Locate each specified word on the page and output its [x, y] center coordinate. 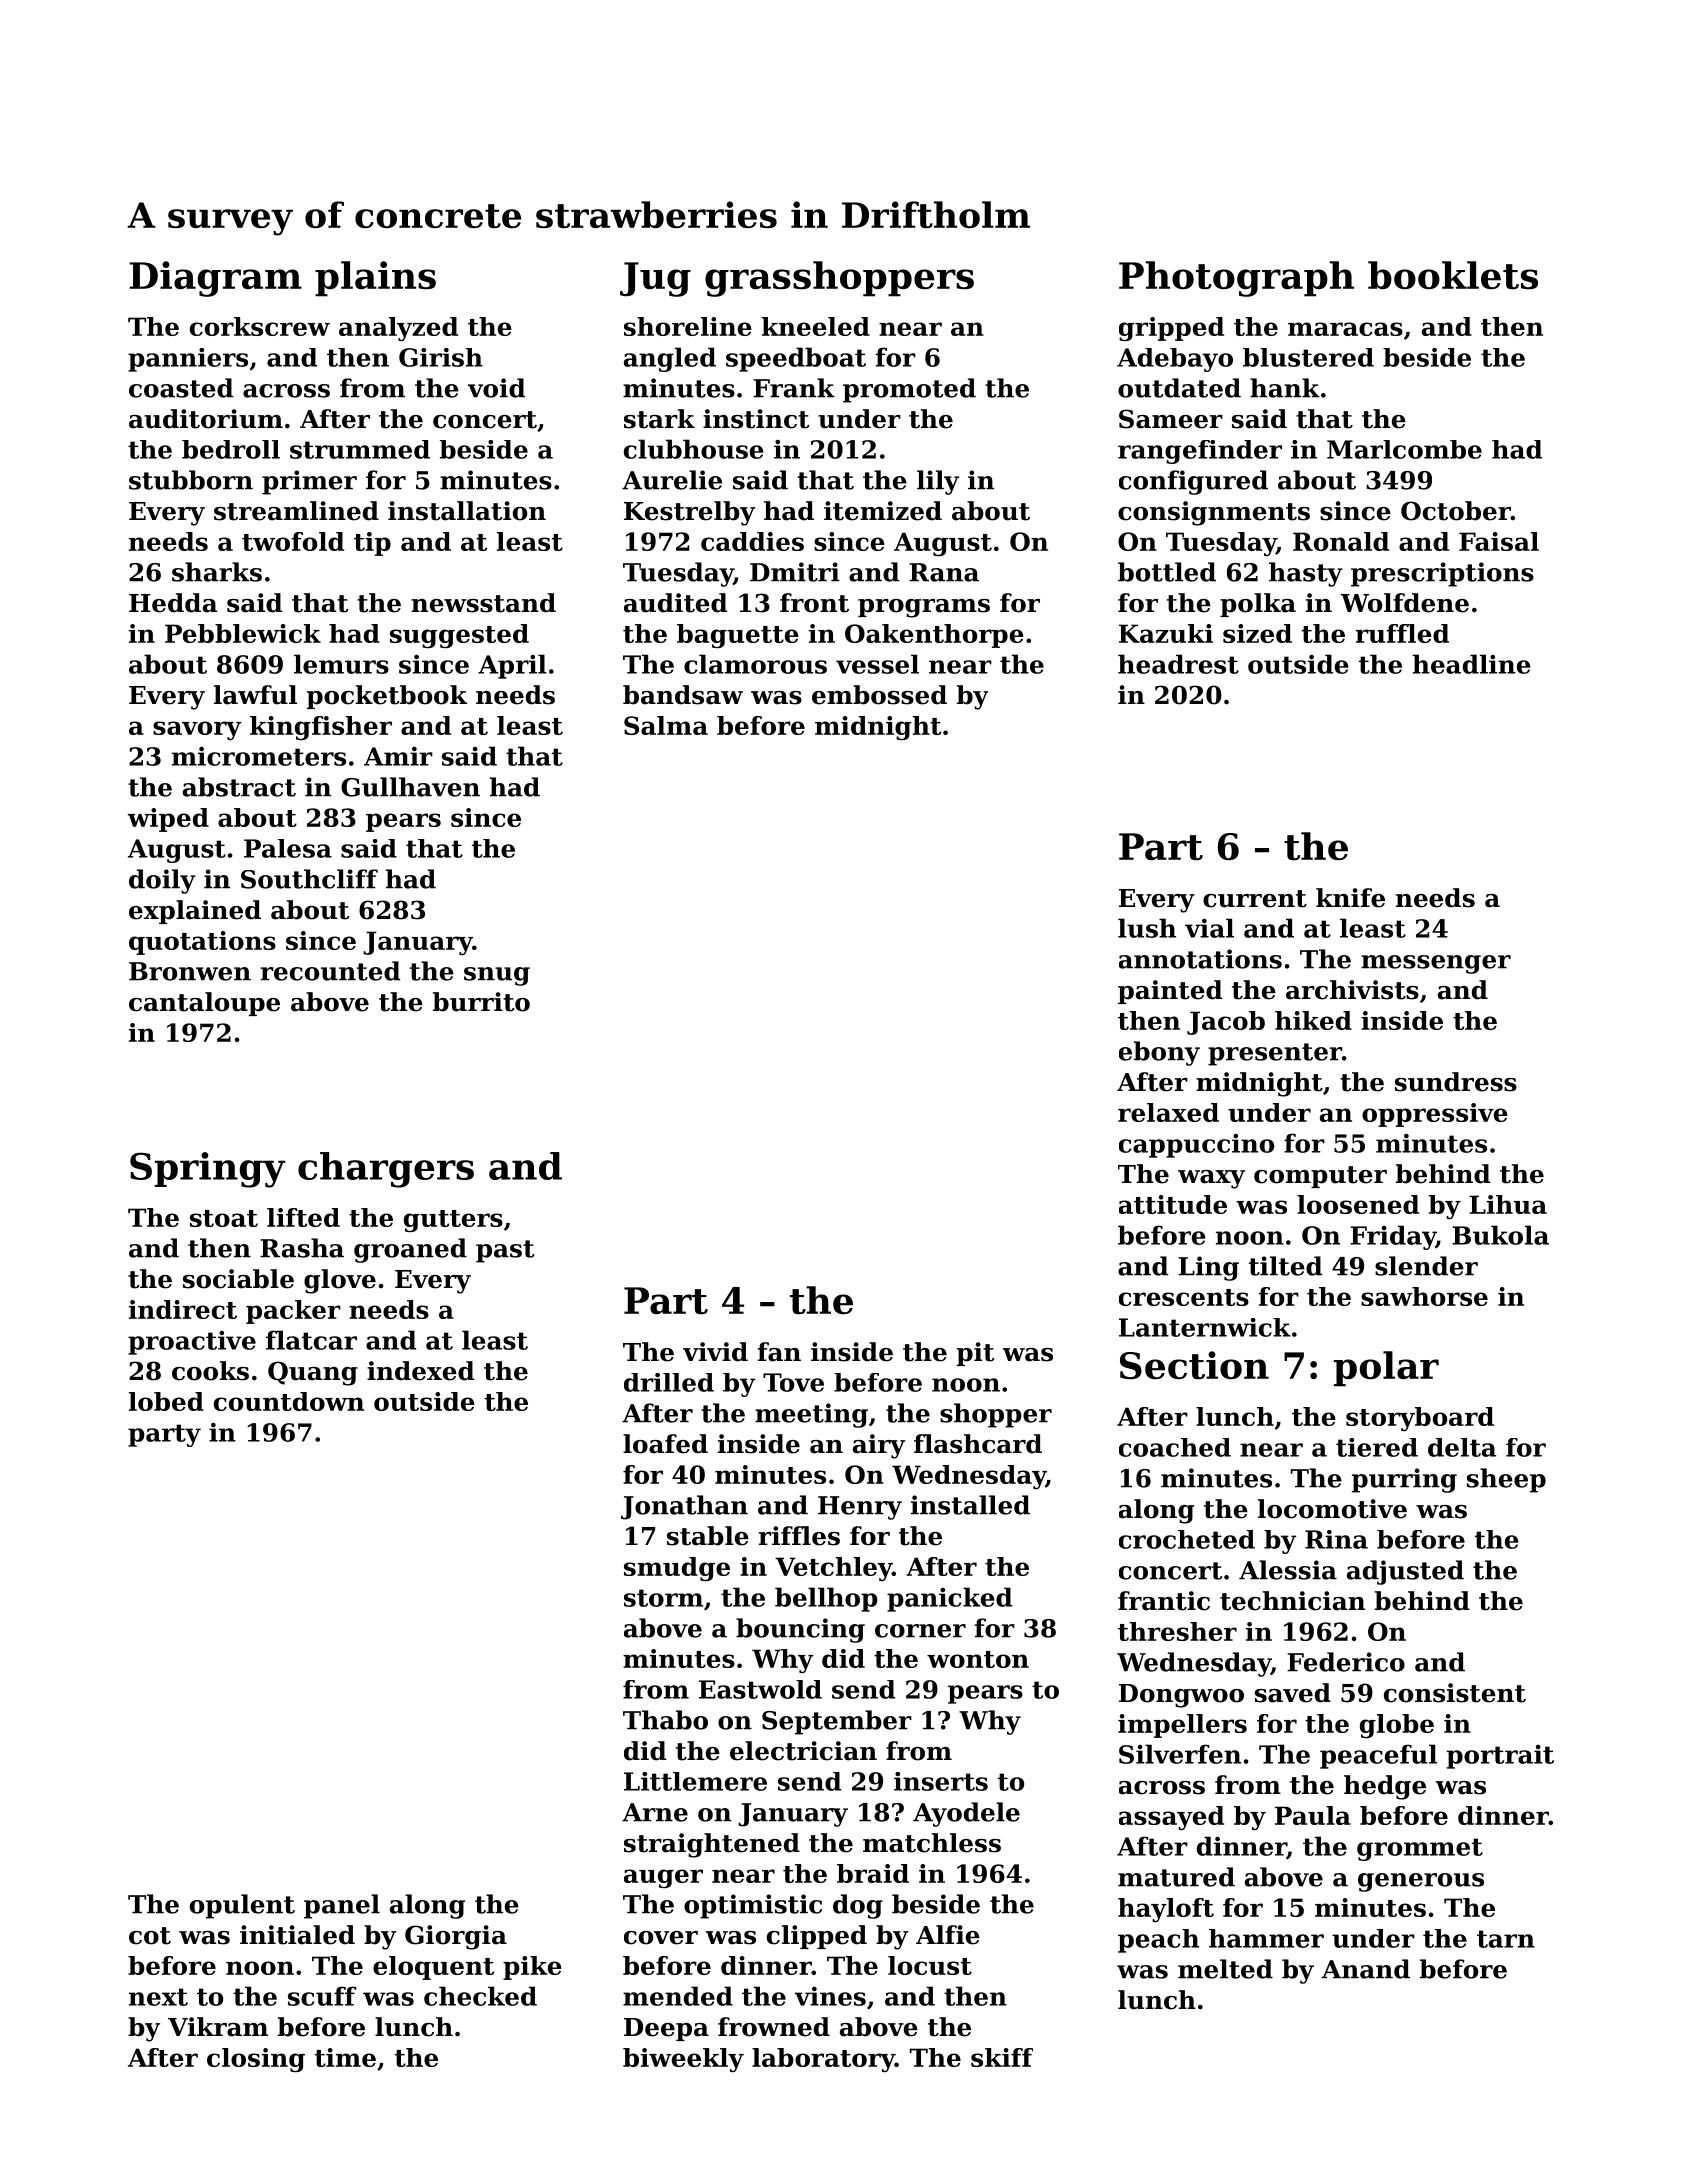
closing [256, 2060]
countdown [289, 1401]
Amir [398, 756]
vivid [715, 1352]
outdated [1179, 388]
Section [1194, 1365]
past [505, 1251]
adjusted [1405, 1572]
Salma [666, 725]
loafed [665, 1444]
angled [670, 359]
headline [1472, 664]
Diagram [215, 279]
